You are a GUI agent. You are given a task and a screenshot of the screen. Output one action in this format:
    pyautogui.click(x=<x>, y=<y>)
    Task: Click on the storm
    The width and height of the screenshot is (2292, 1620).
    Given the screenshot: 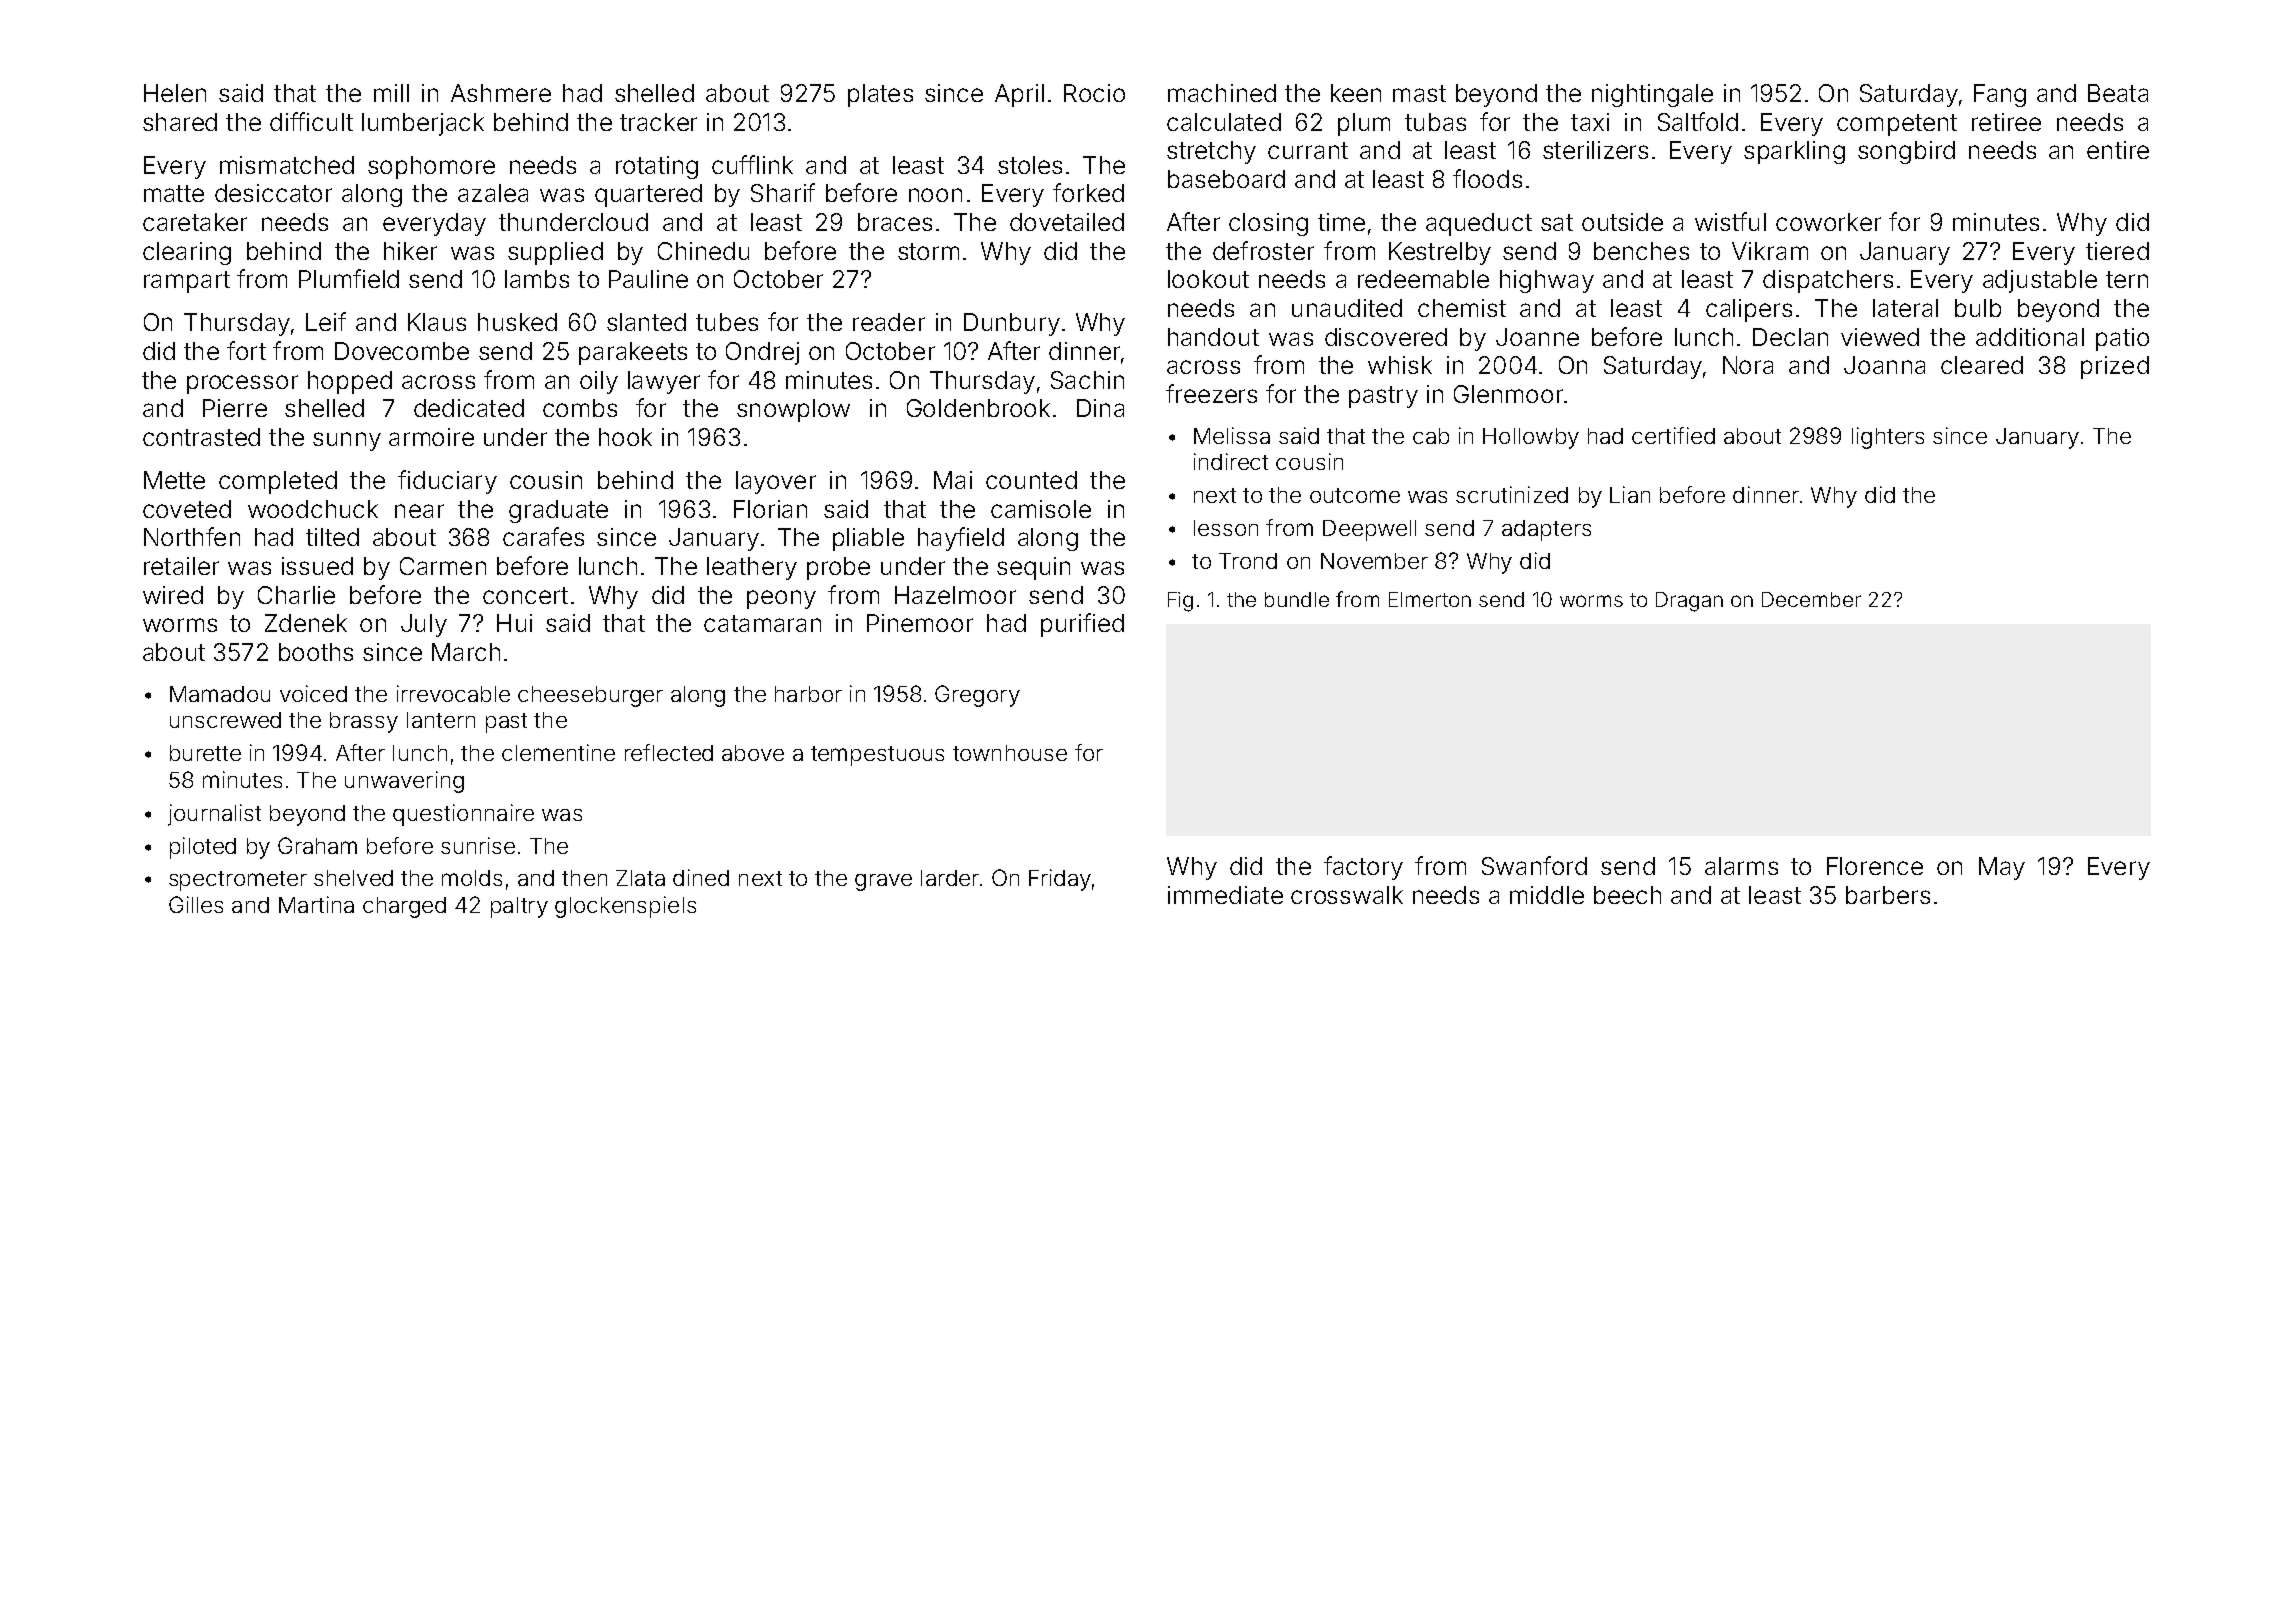 What is the action you would take?
    pyautogui.click(x=928, y=251)
